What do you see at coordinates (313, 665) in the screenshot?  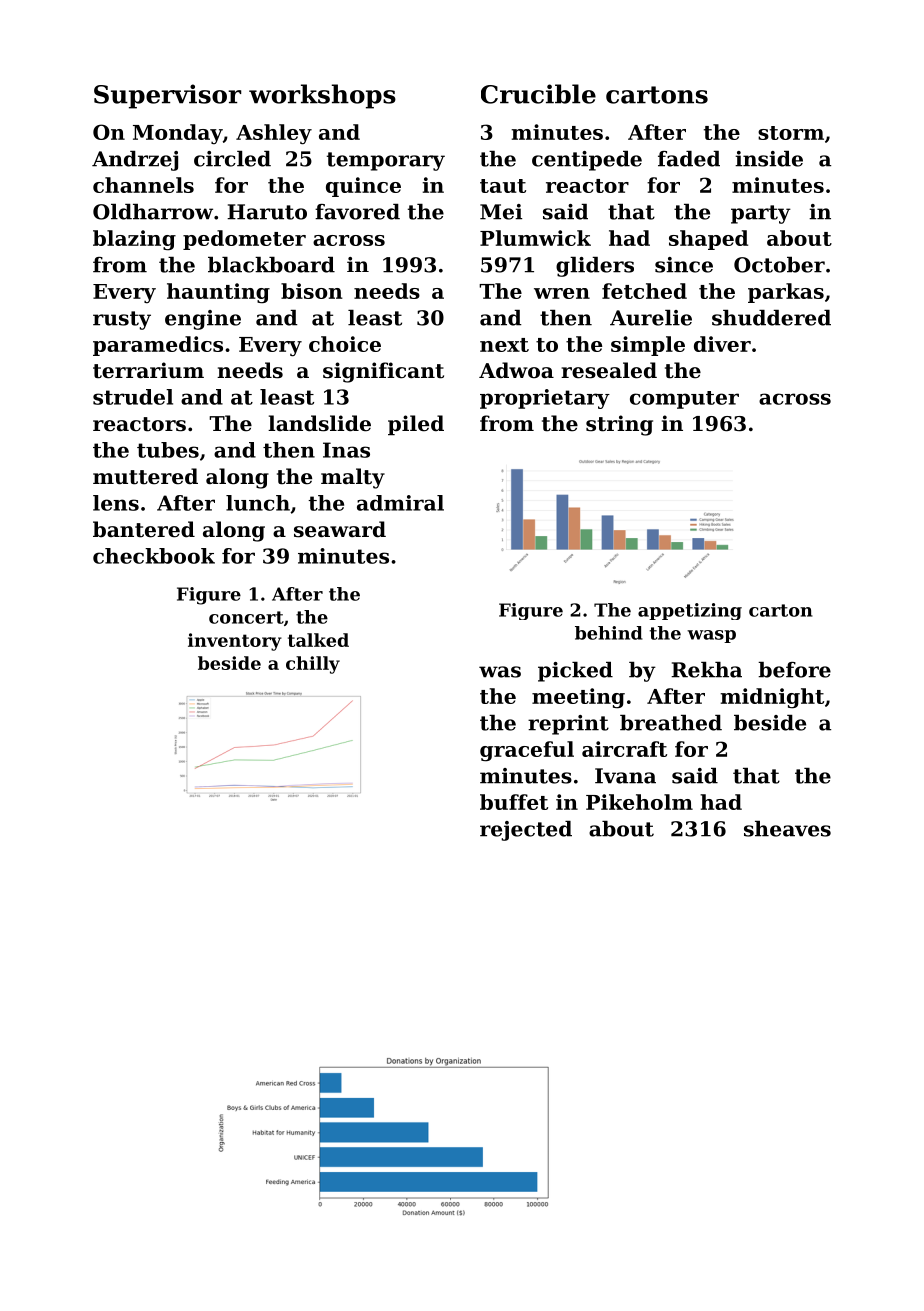 I see `chilly` at bounding box center [313, 665].
